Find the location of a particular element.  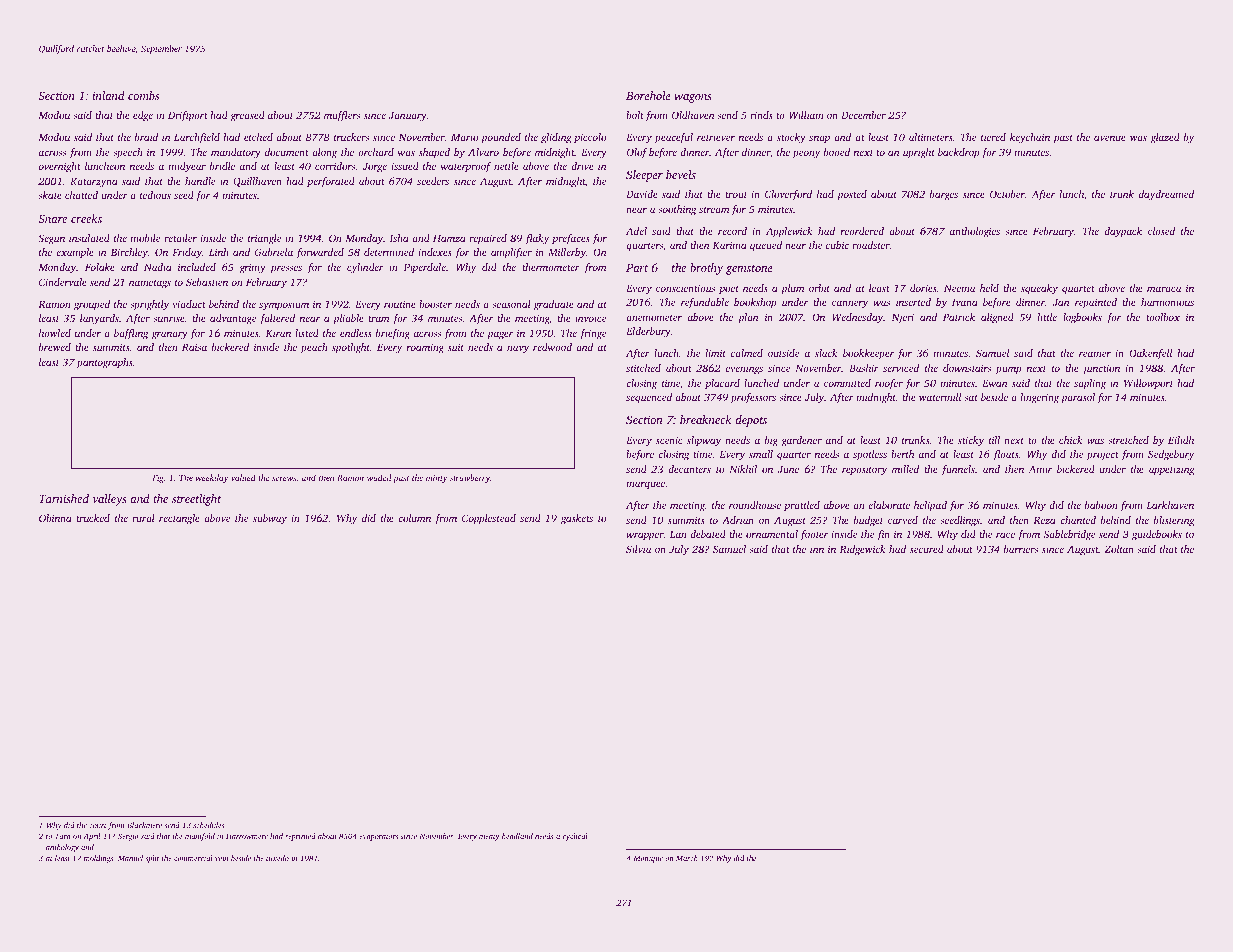

Borehole is located at coordinates (648, 95).
